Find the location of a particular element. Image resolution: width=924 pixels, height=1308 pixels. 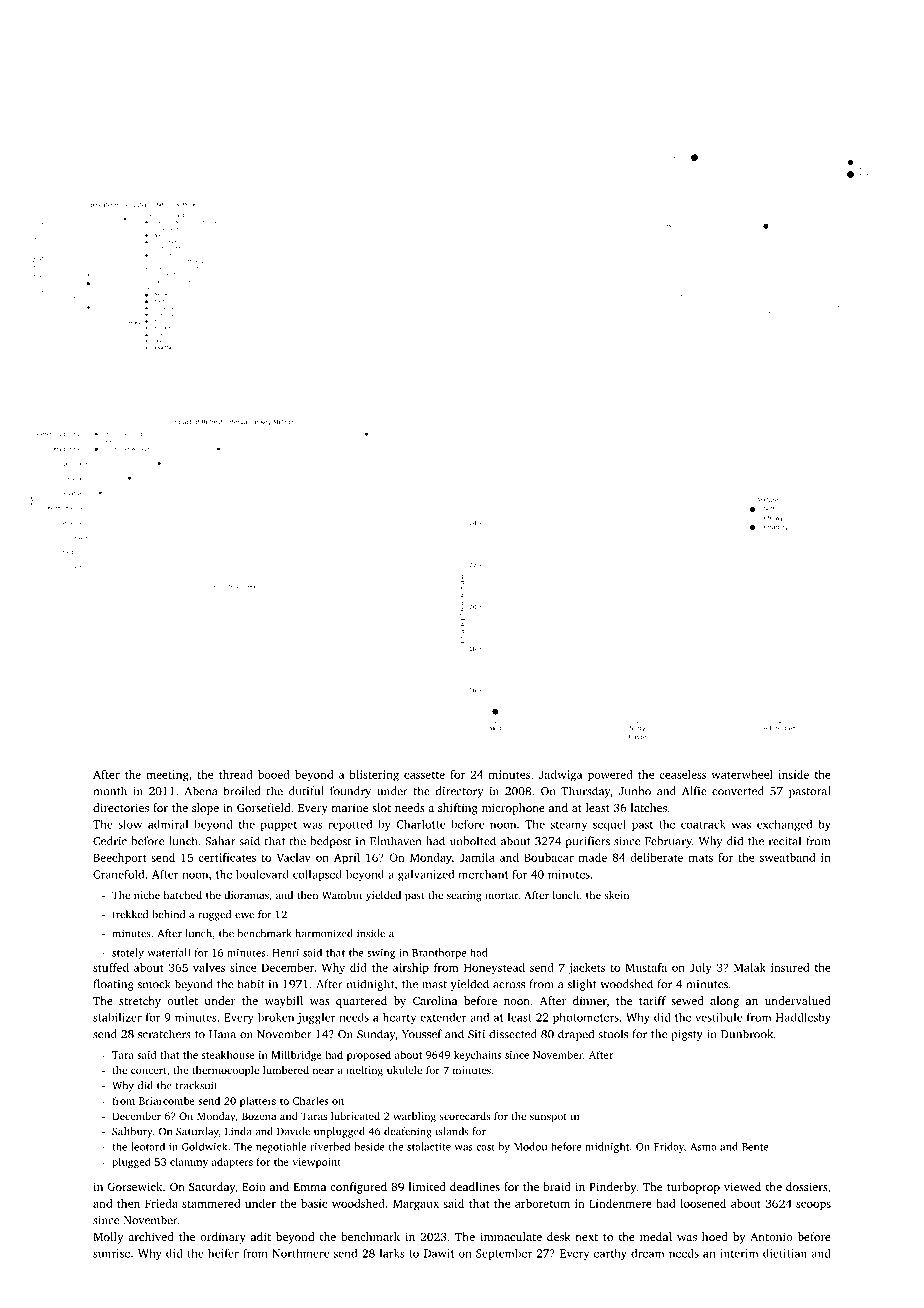

platters is located at coordinates (258, 1101).
